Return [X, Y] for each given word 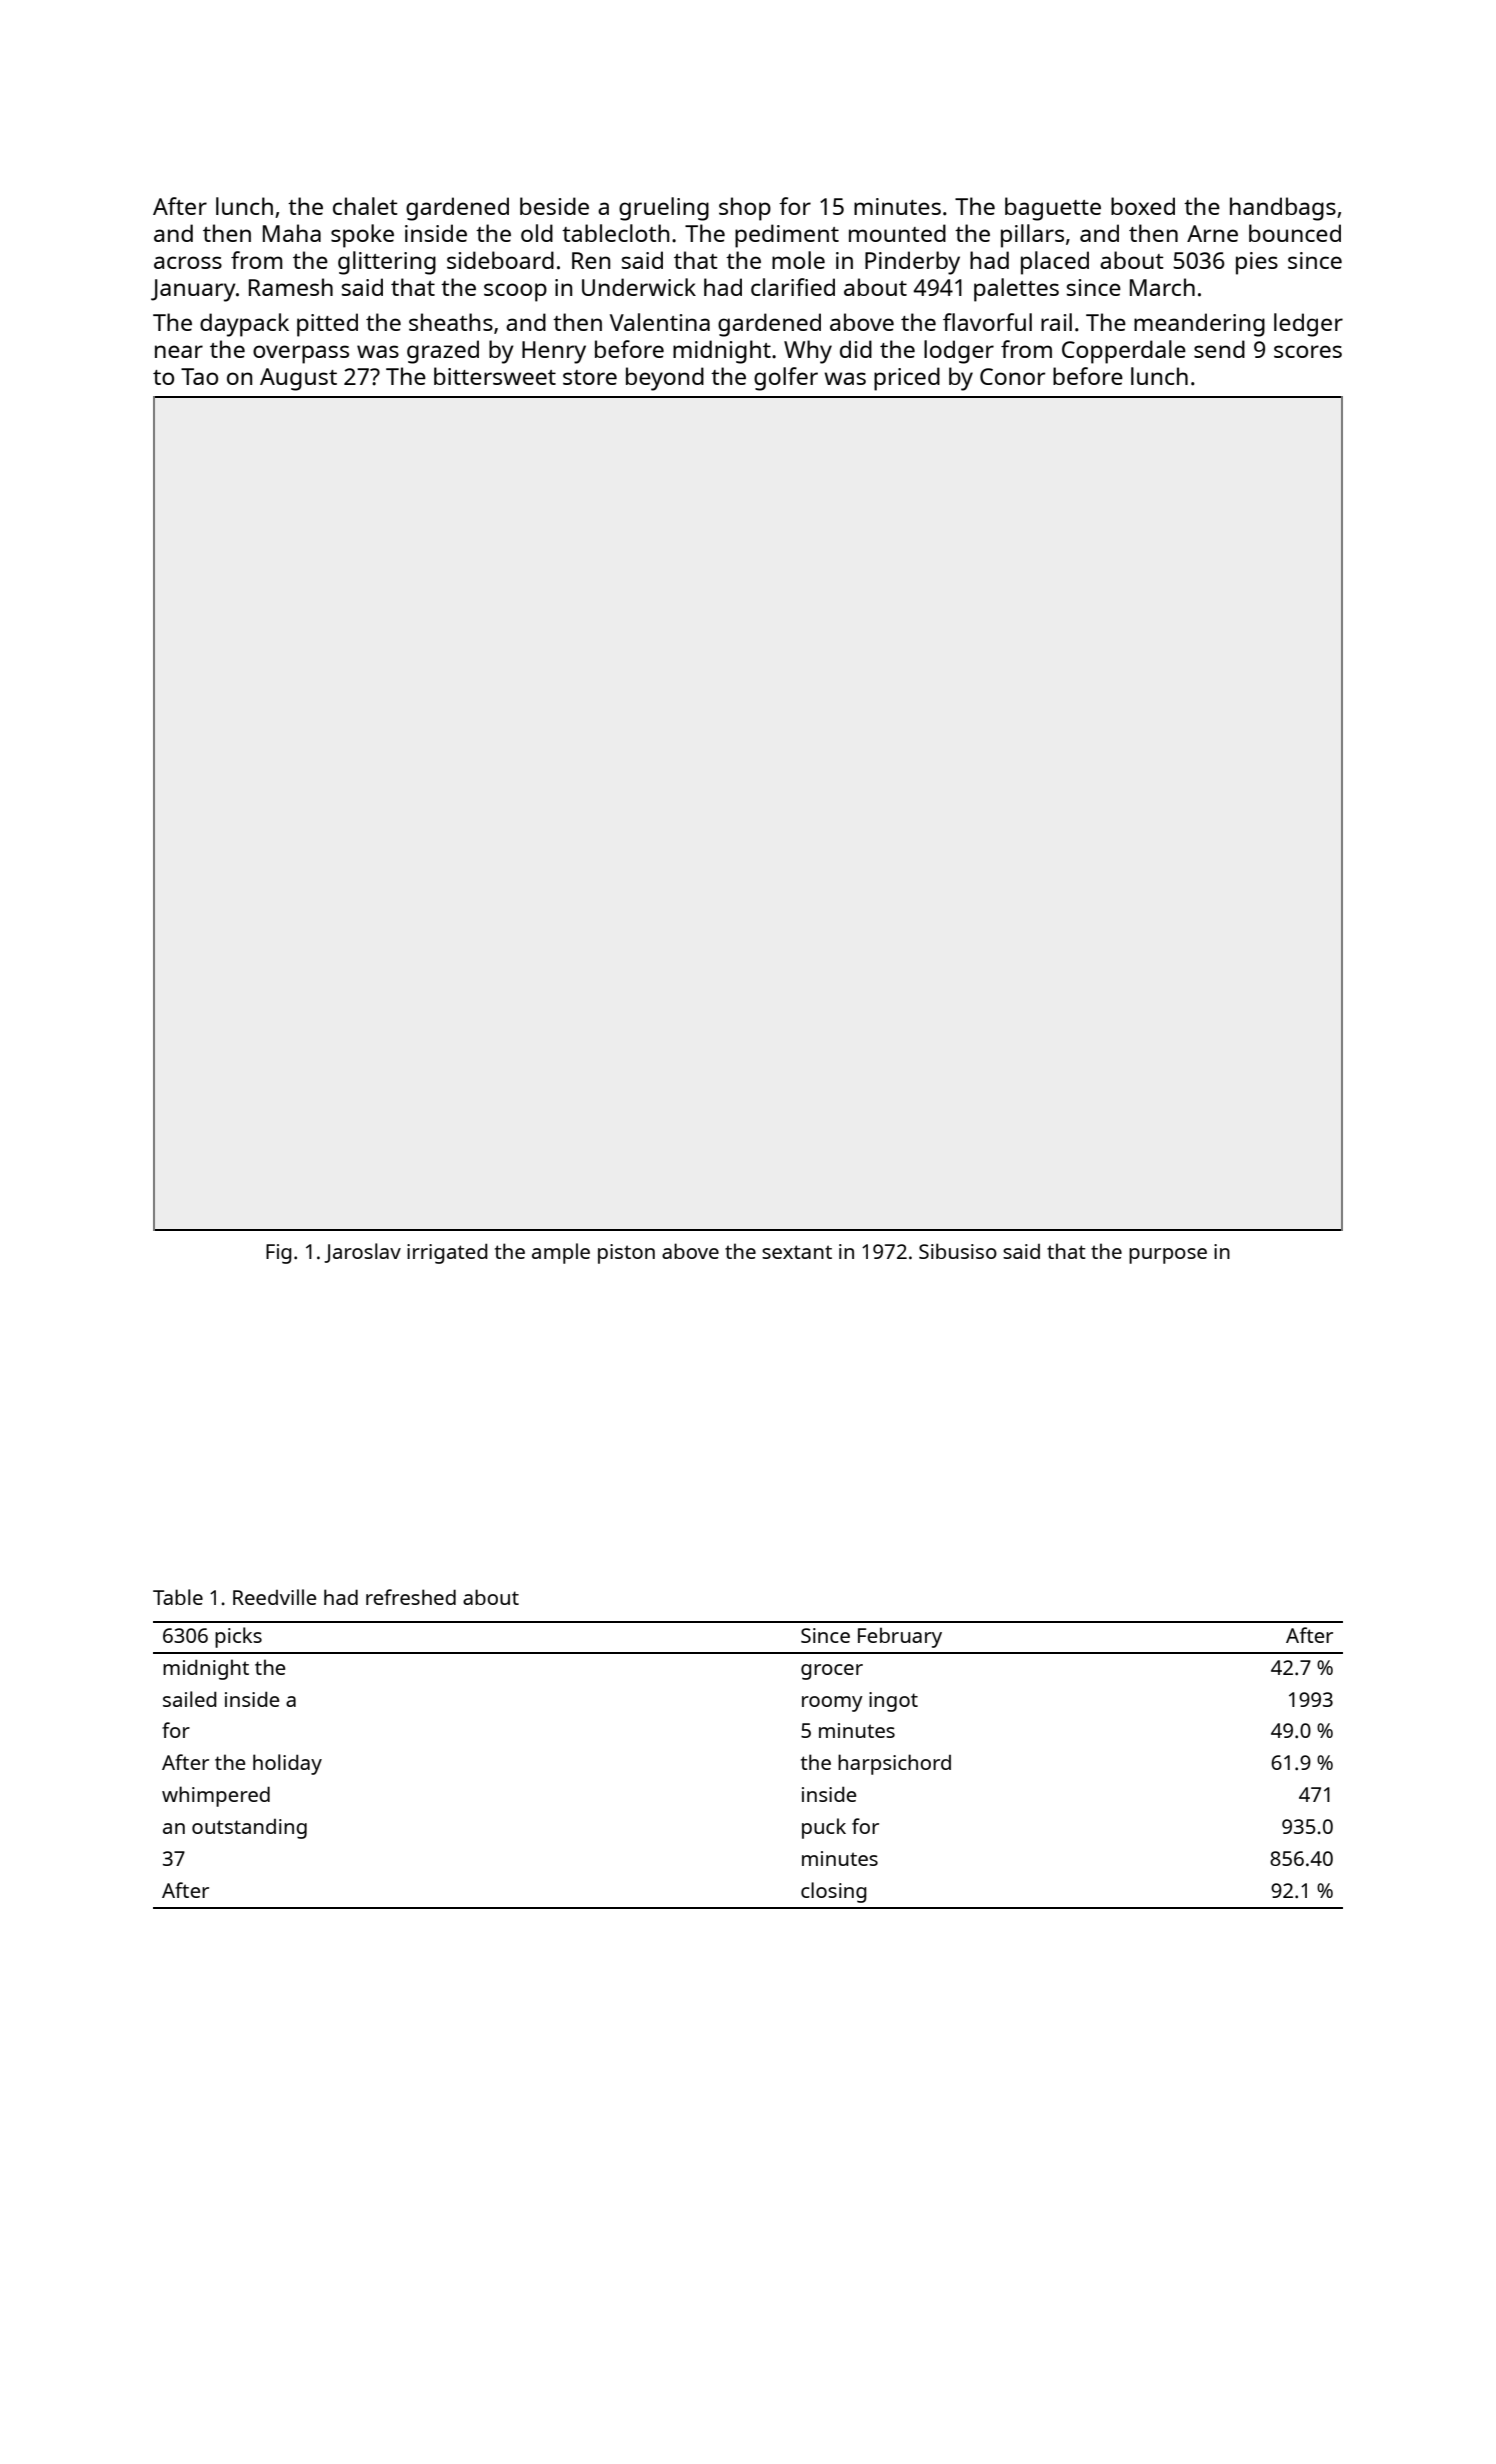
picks [238, 1637]
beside [554, 206]
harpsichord [894, 1764]
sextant [797, 1252]
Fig [279, 1254]
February [900, 1637]
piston [626, 1254]
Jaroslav [362, 1253]
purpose [1168, 1256]
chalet [365, 206]
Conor [1012, 376]
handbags [1283, 209]
